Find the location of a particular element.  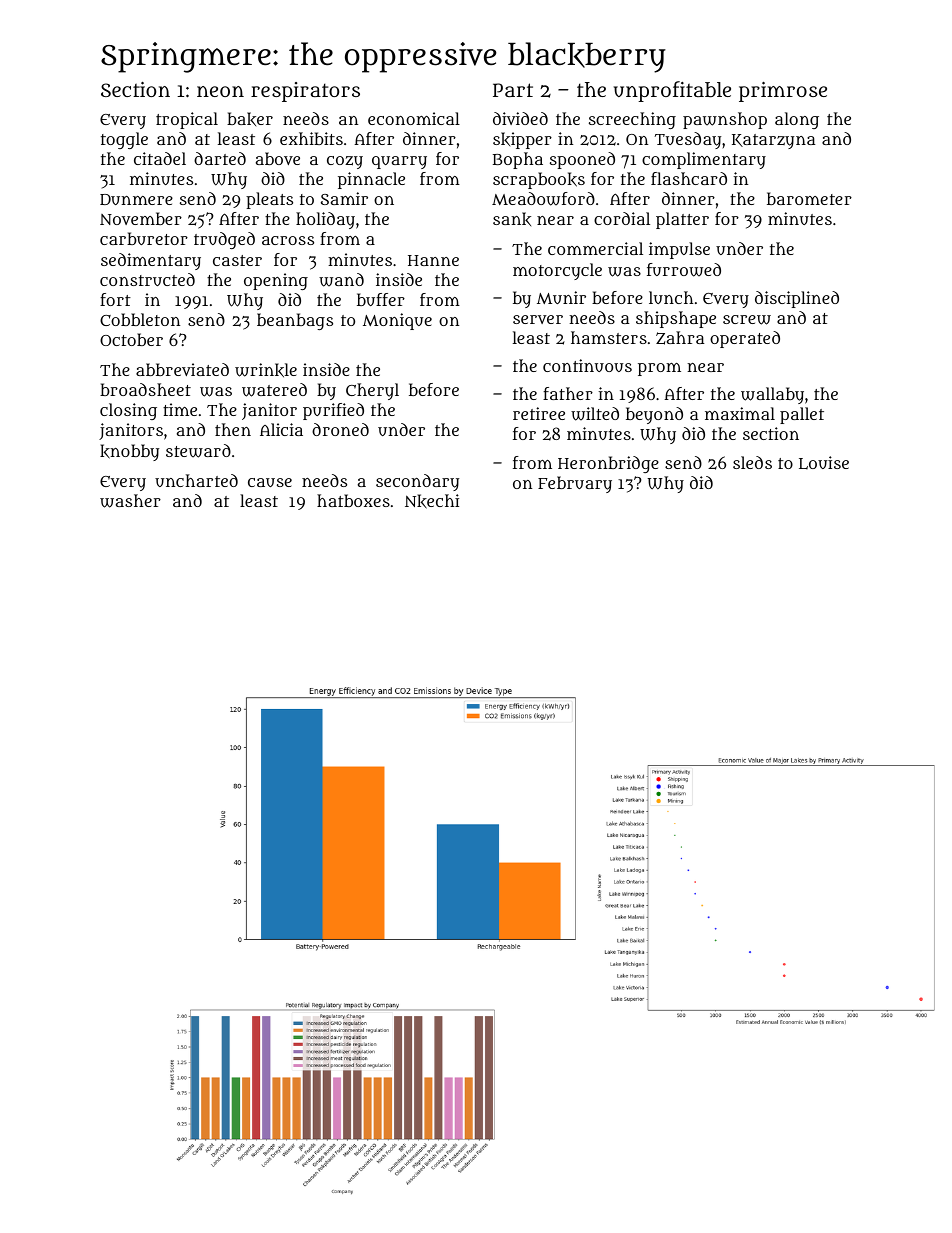

respirators is located at coordinates (305, 92).
